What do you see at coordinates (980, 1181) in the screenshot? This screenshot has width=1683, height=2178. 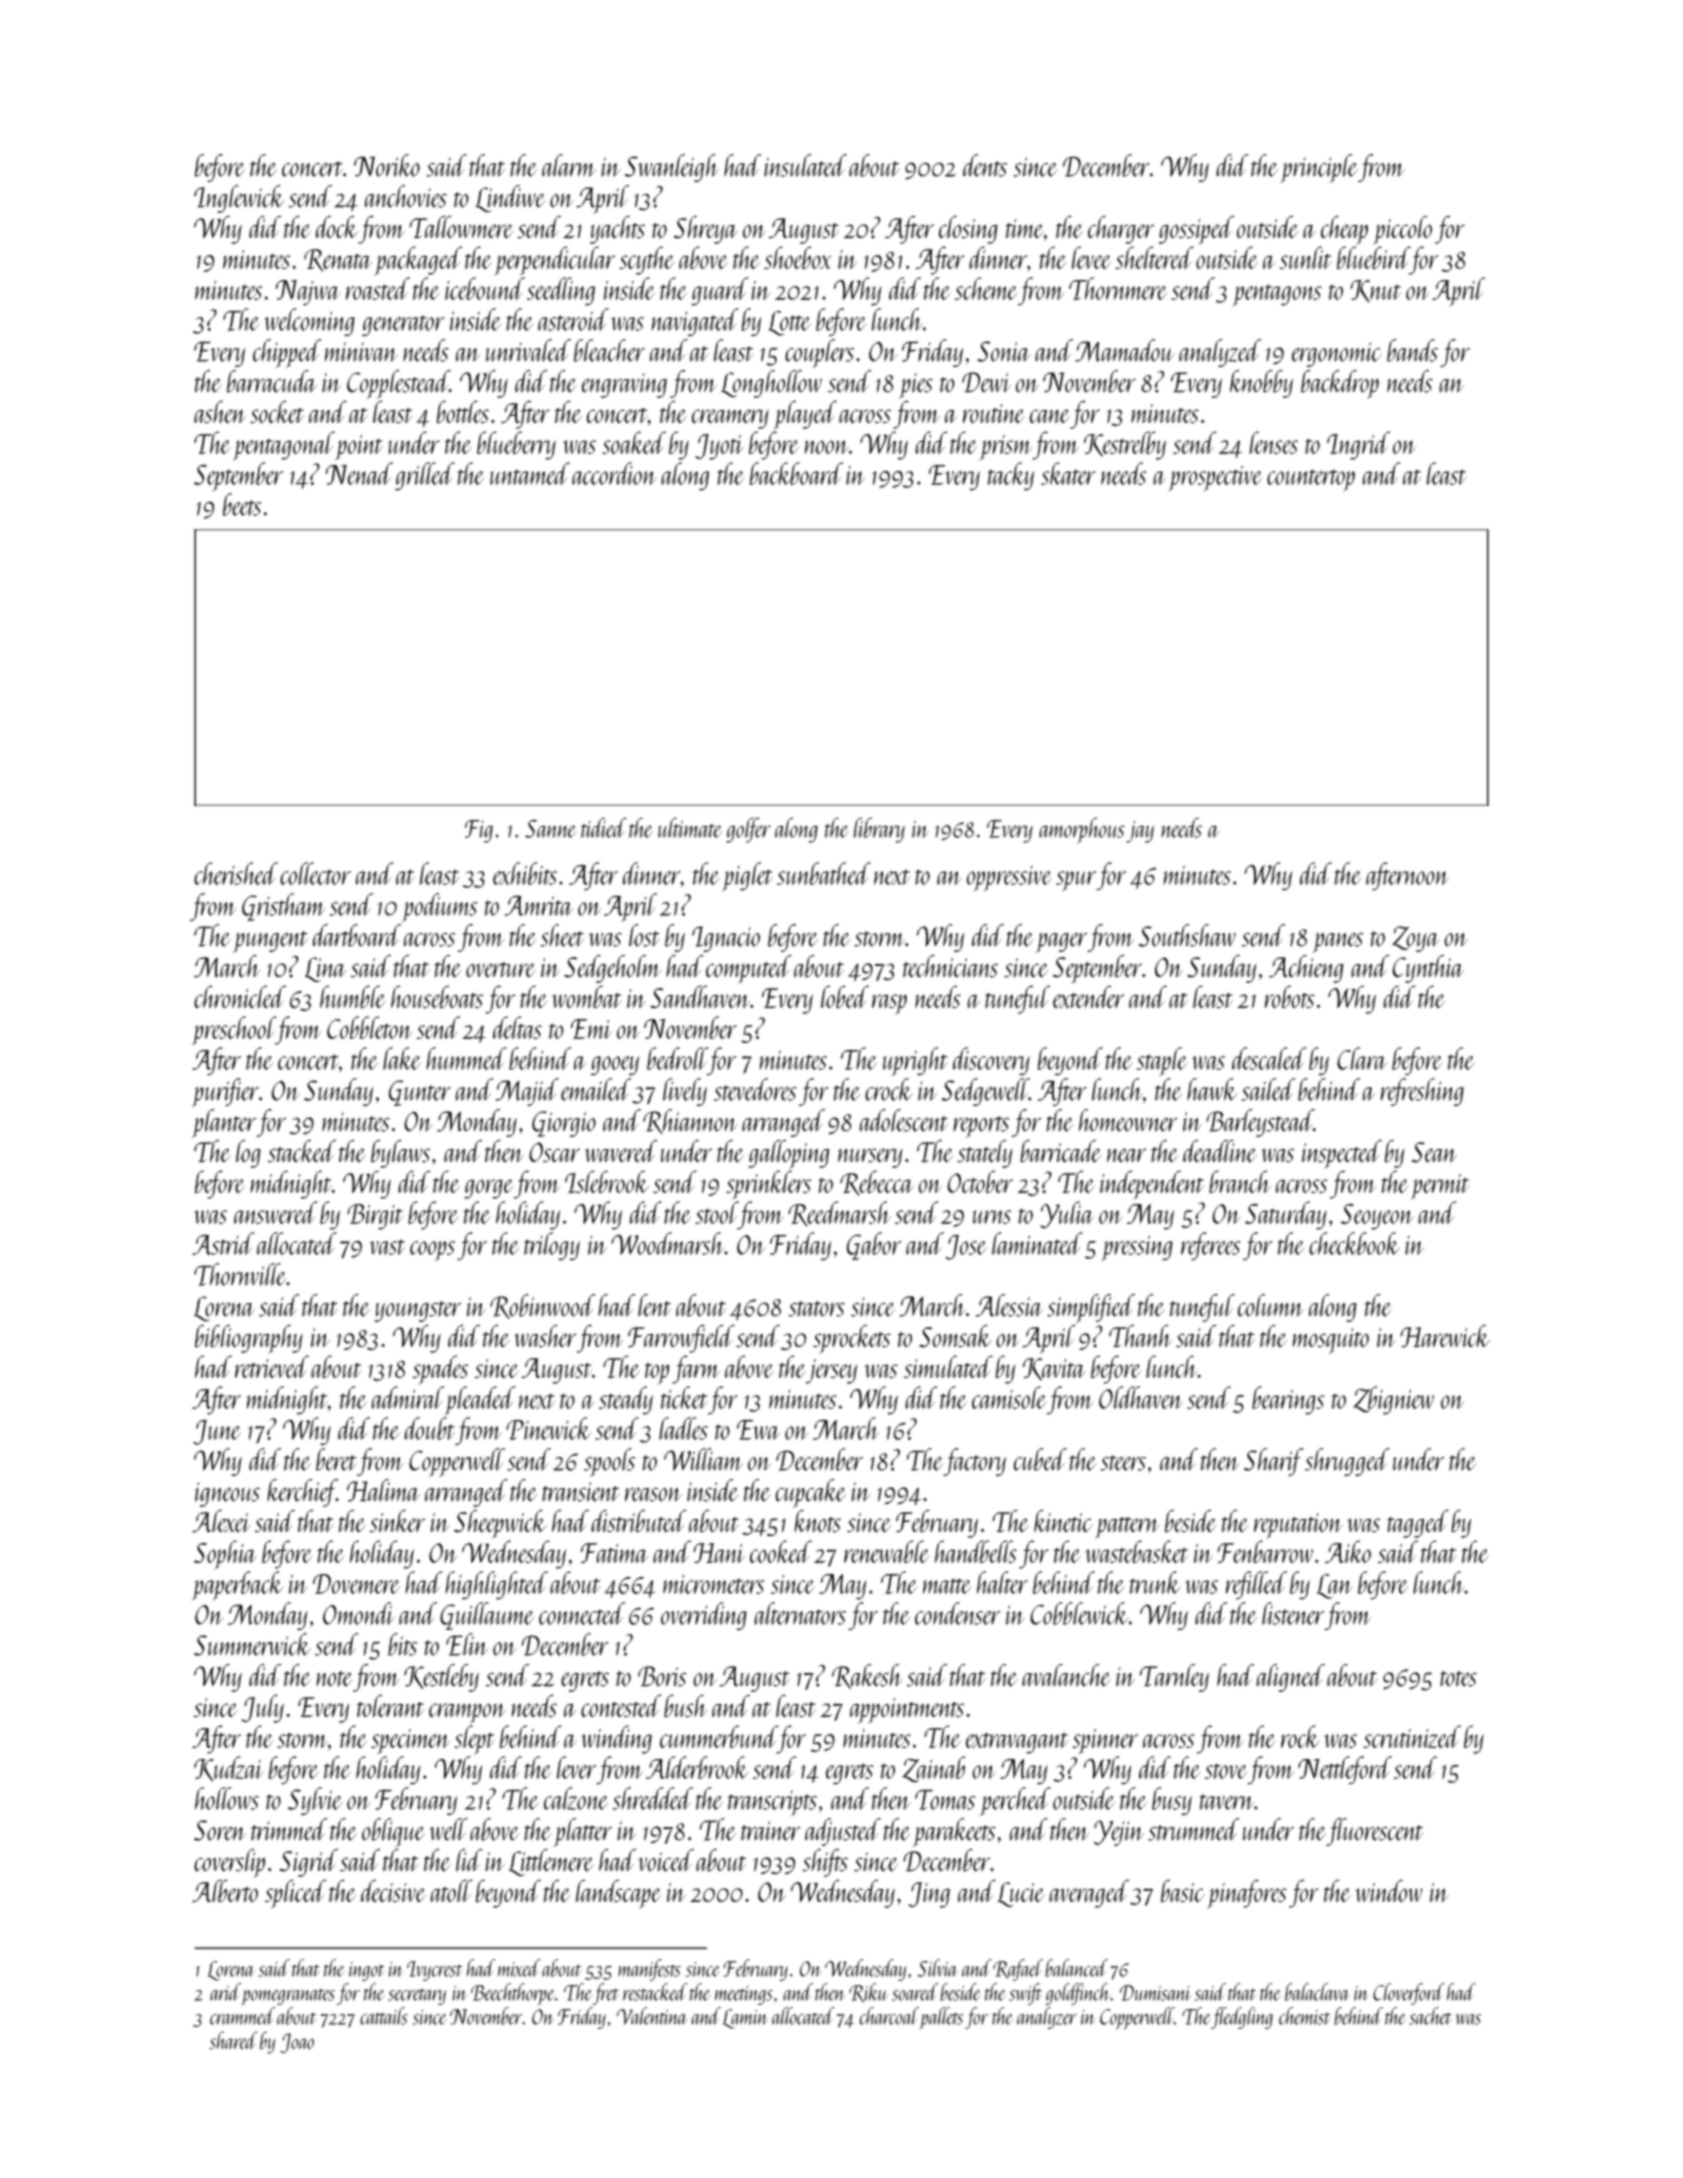 I see `October` at bounding box center [980, 1181].
